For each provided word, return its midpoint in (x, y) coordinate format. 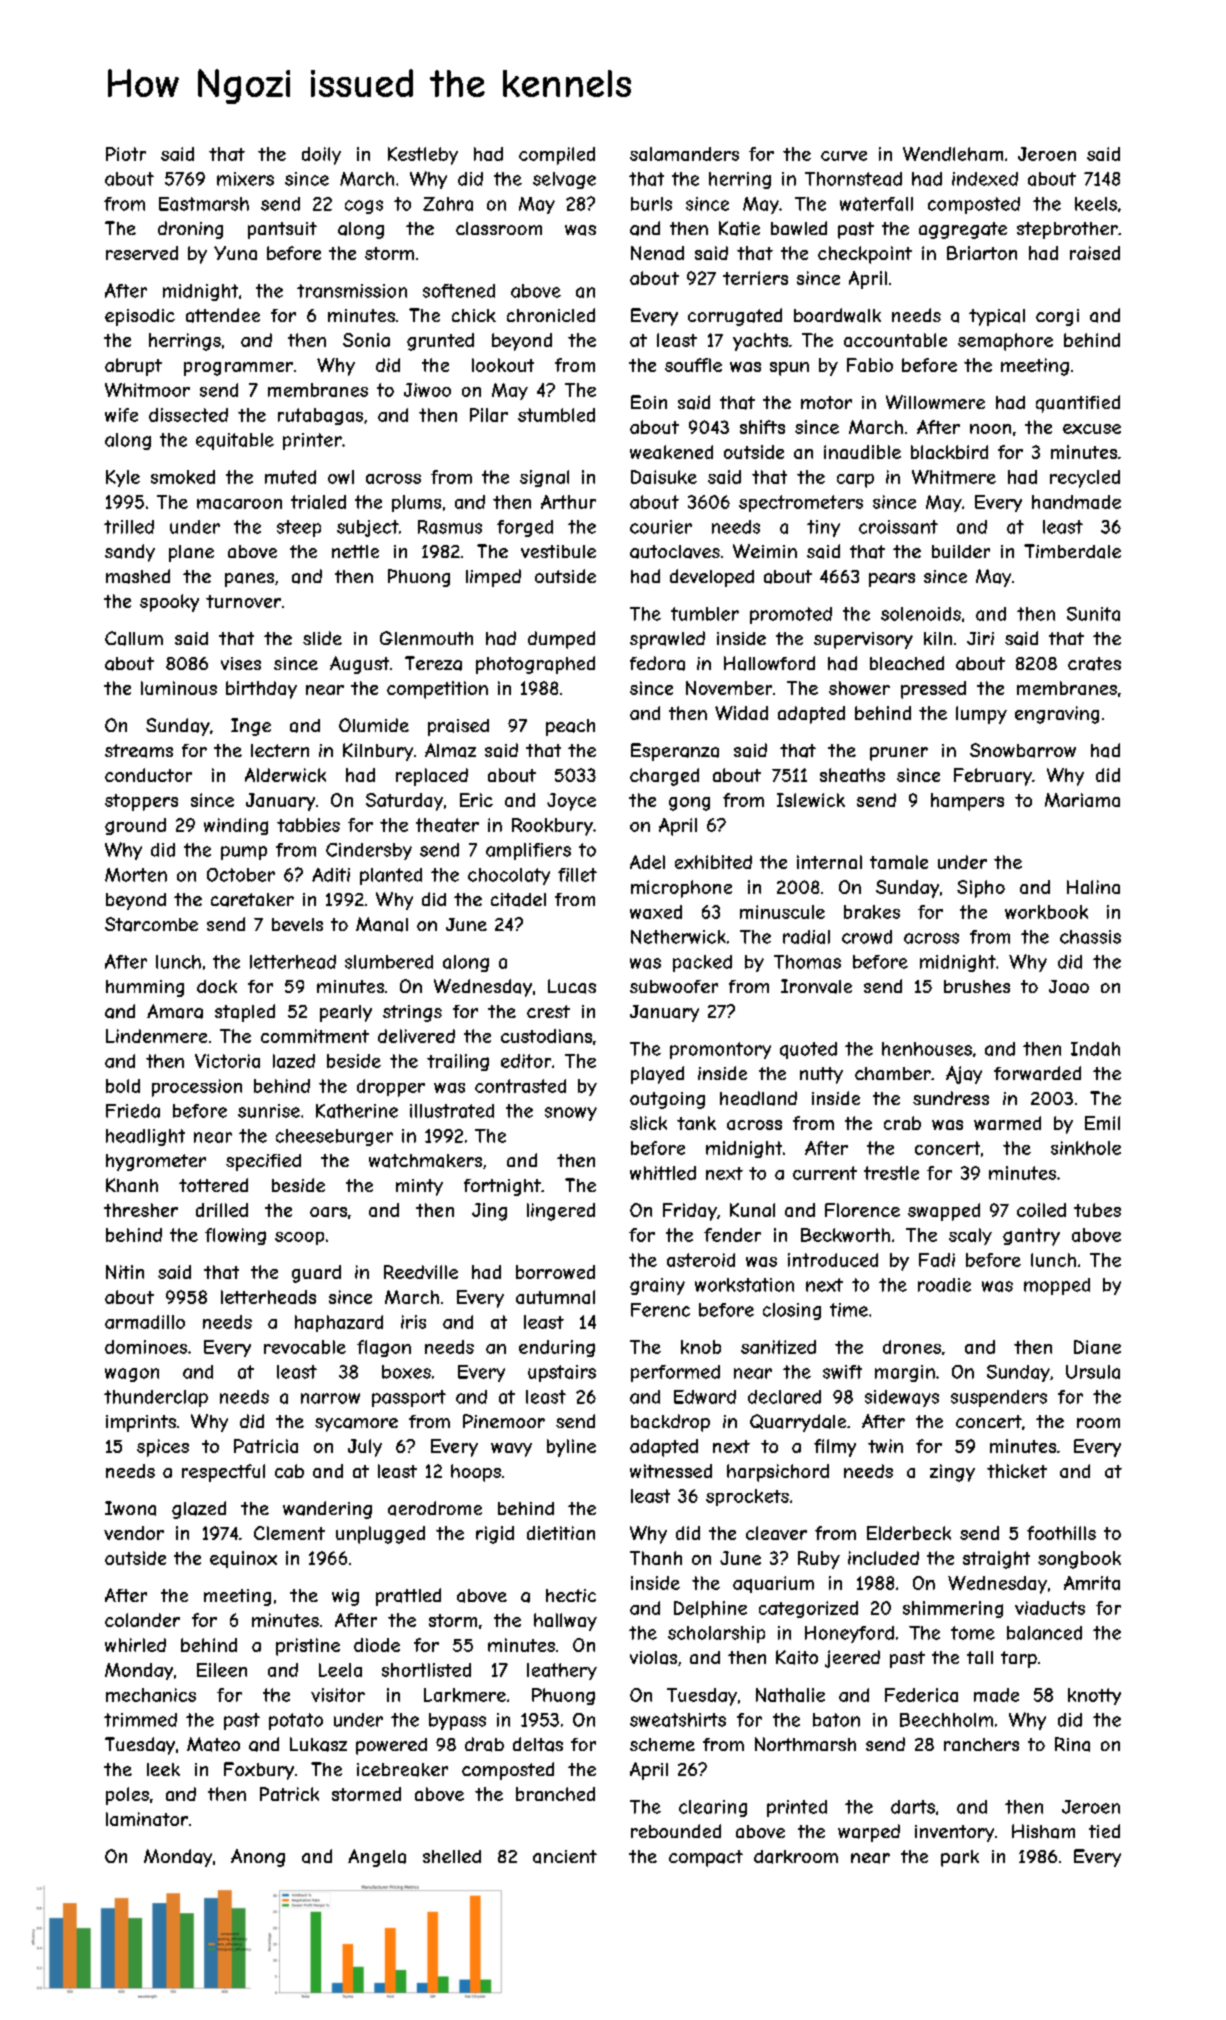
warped (869, 1833)
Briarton (982, 253)
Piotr (126, 154)
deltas (538, 1744)
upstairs (562, 1373)
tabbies (308, 825)
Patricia (266, 1446)
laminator (147, 1819)
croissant (898, 527)
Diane (1097, 1347)
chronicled (551, 315)
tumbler (705, 614)
